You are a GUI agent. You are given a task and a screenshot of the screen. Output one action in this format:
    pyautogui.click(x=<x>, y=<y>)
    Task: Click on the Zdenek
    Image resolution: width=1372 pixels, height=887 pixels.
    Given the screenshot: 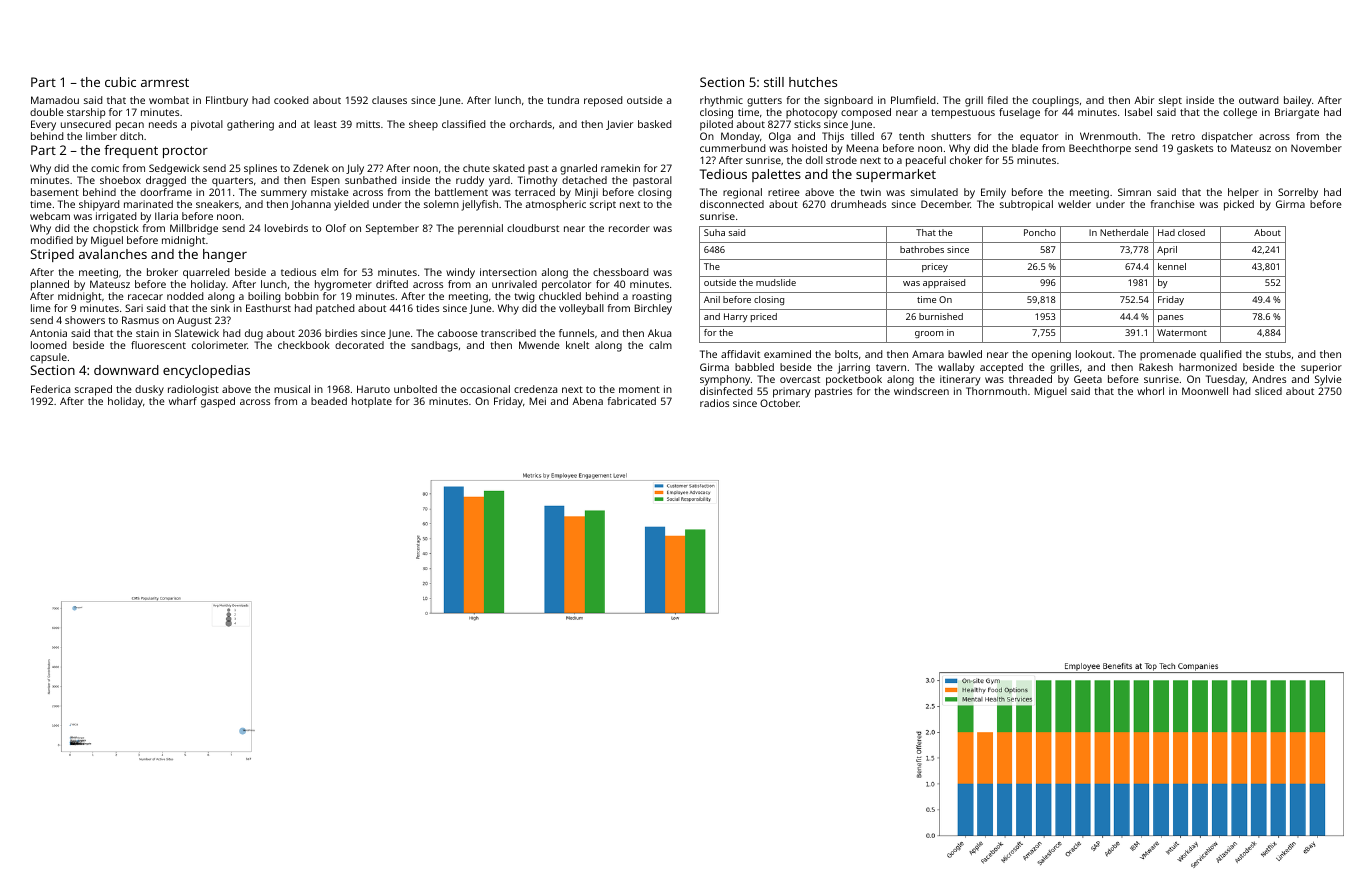 What is the action you would take?
    pyautogui.click(x=311, y=168)
